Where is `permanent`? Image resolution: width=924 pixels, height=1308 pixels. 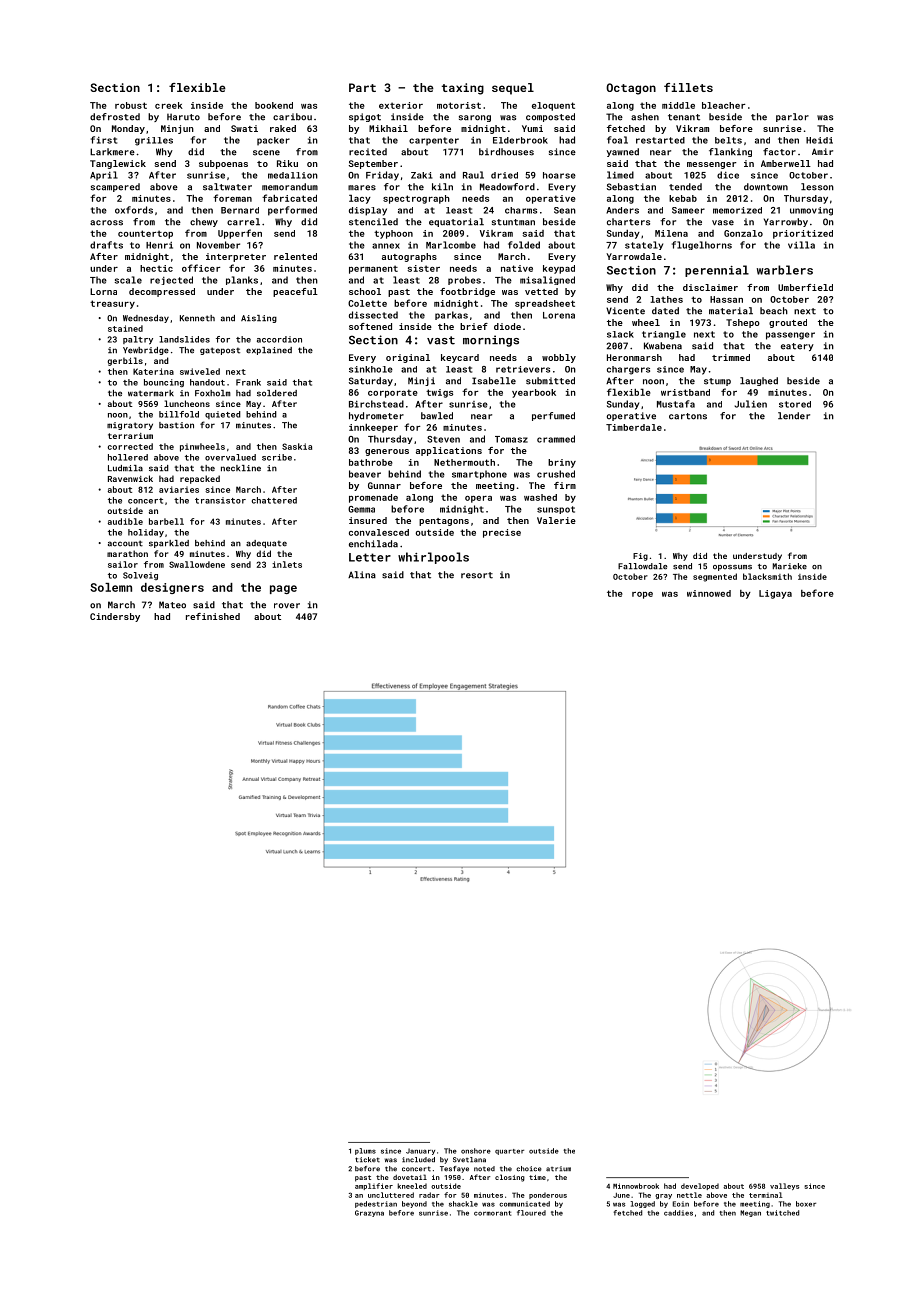
permanent is located at coordinates (373, 269).
